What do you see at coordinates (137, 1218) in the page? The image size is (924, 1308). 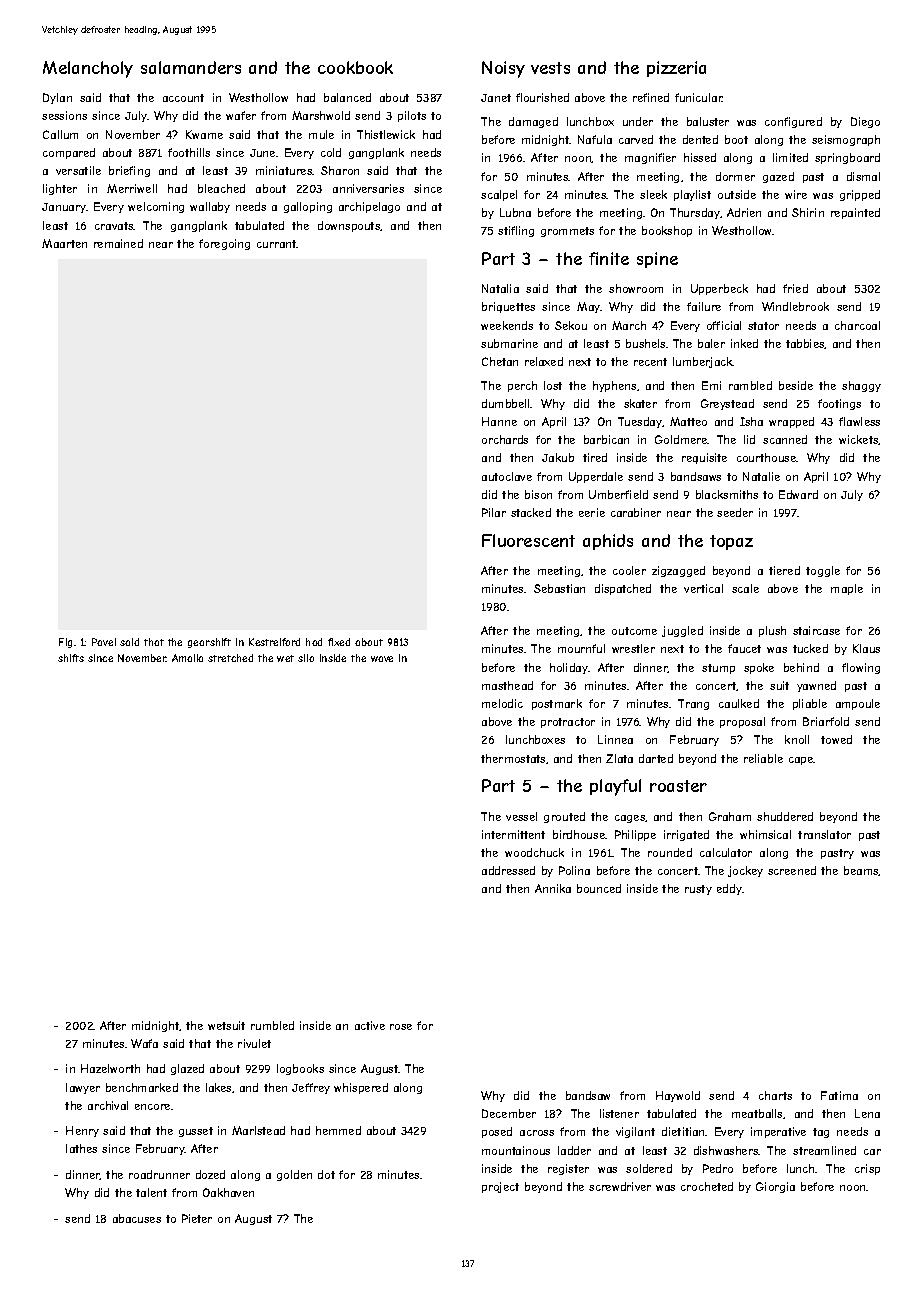 I see `abacuses` at bounding box center [137, 1218].
